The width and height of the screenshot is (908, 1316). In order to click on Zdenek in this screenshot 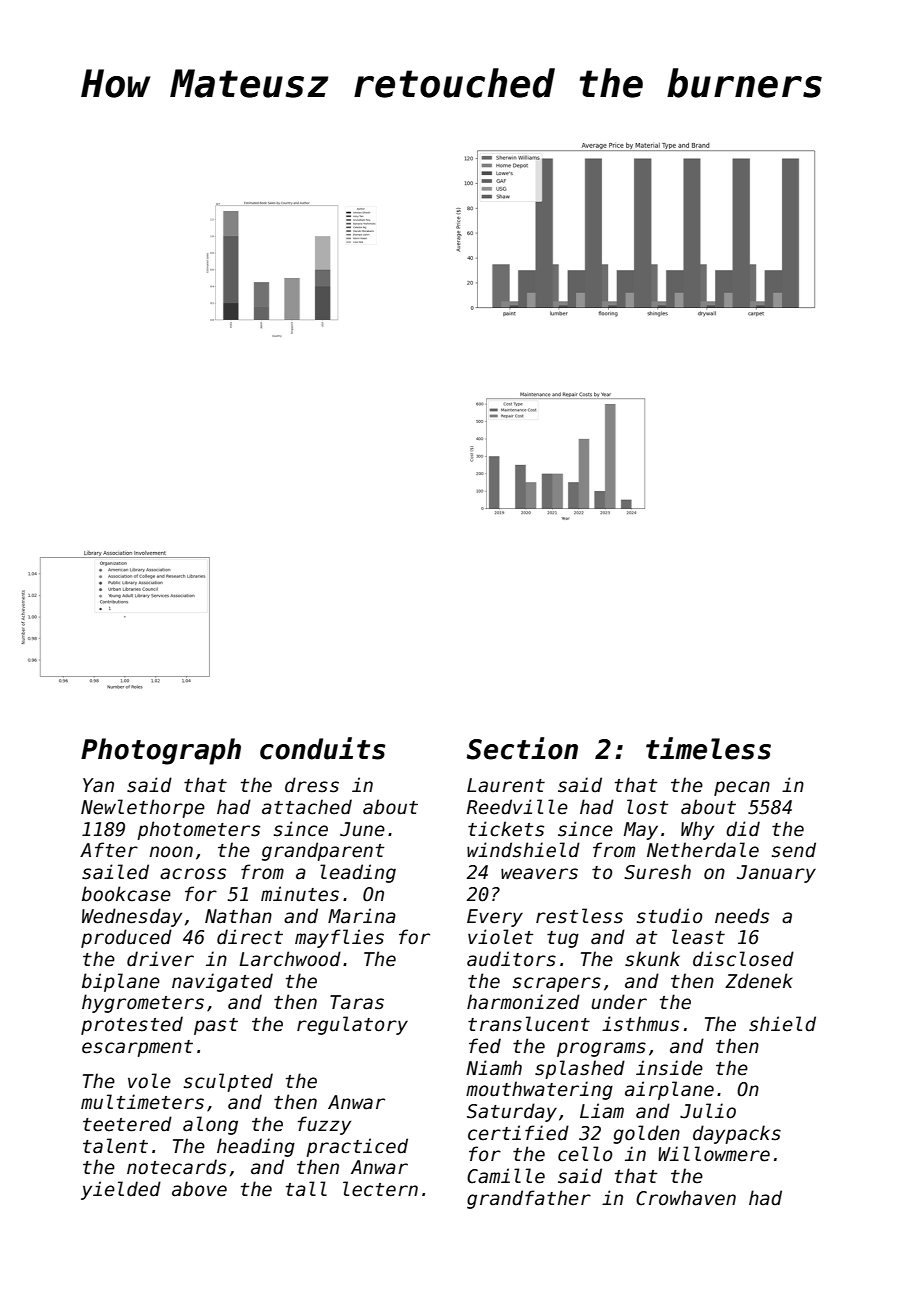, I will do `click(759, 981)`.
